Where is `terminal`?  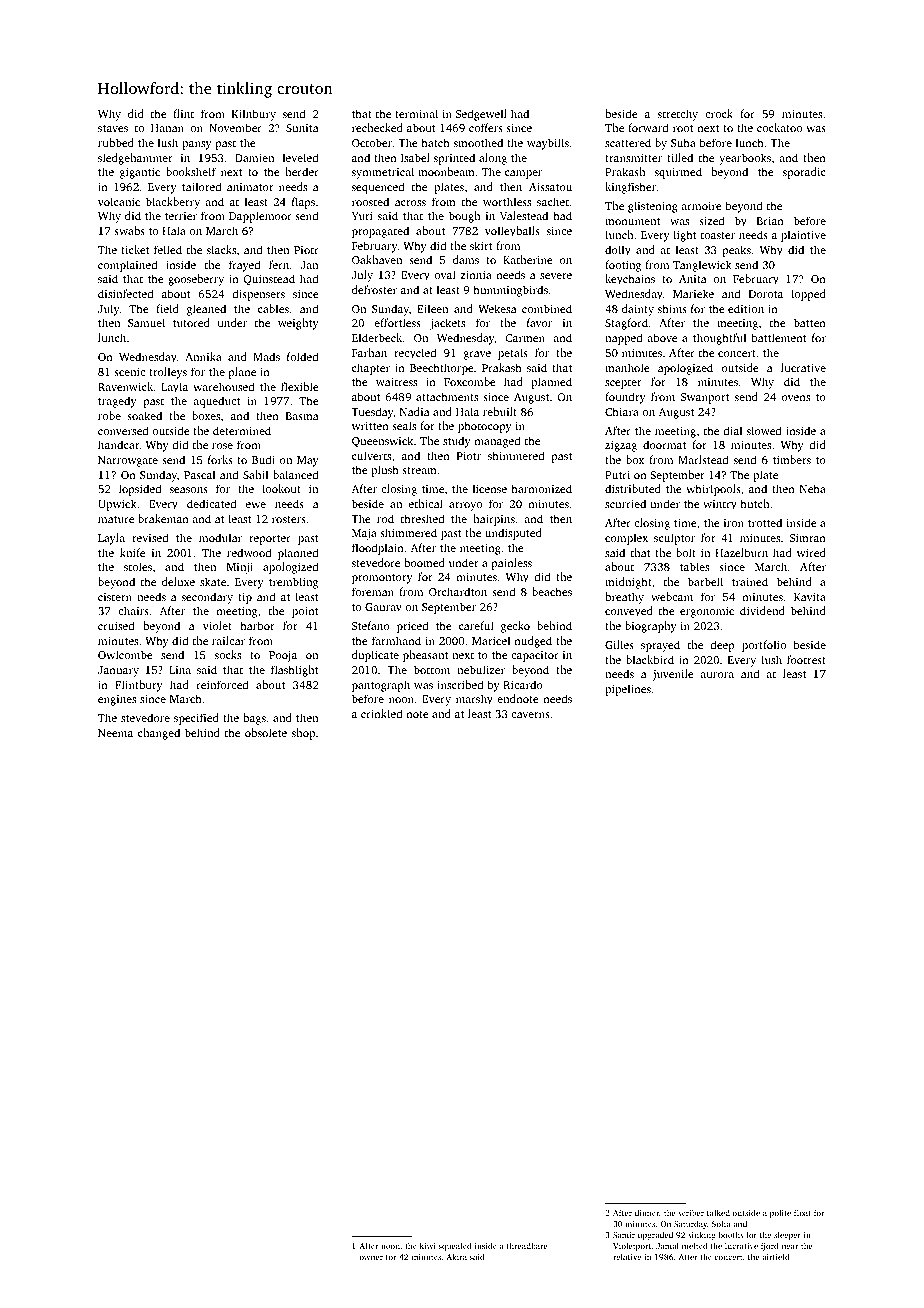
terminal is located at coordinates (416, 113).
